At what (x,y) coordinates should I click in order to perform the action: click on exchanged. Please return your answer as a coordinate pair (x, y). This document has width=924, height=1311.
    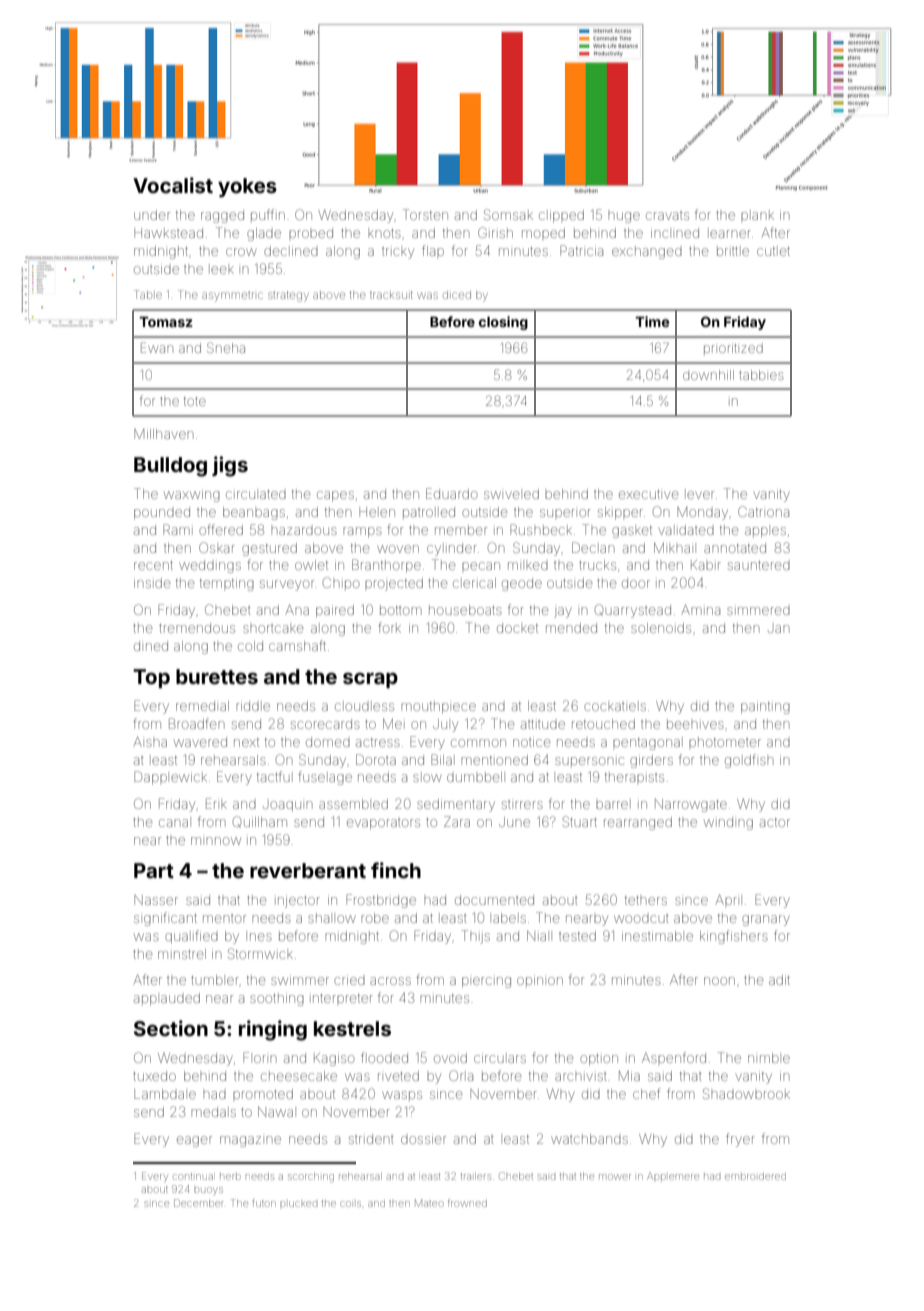
    Looking at the image, I should click on (647, 253).
